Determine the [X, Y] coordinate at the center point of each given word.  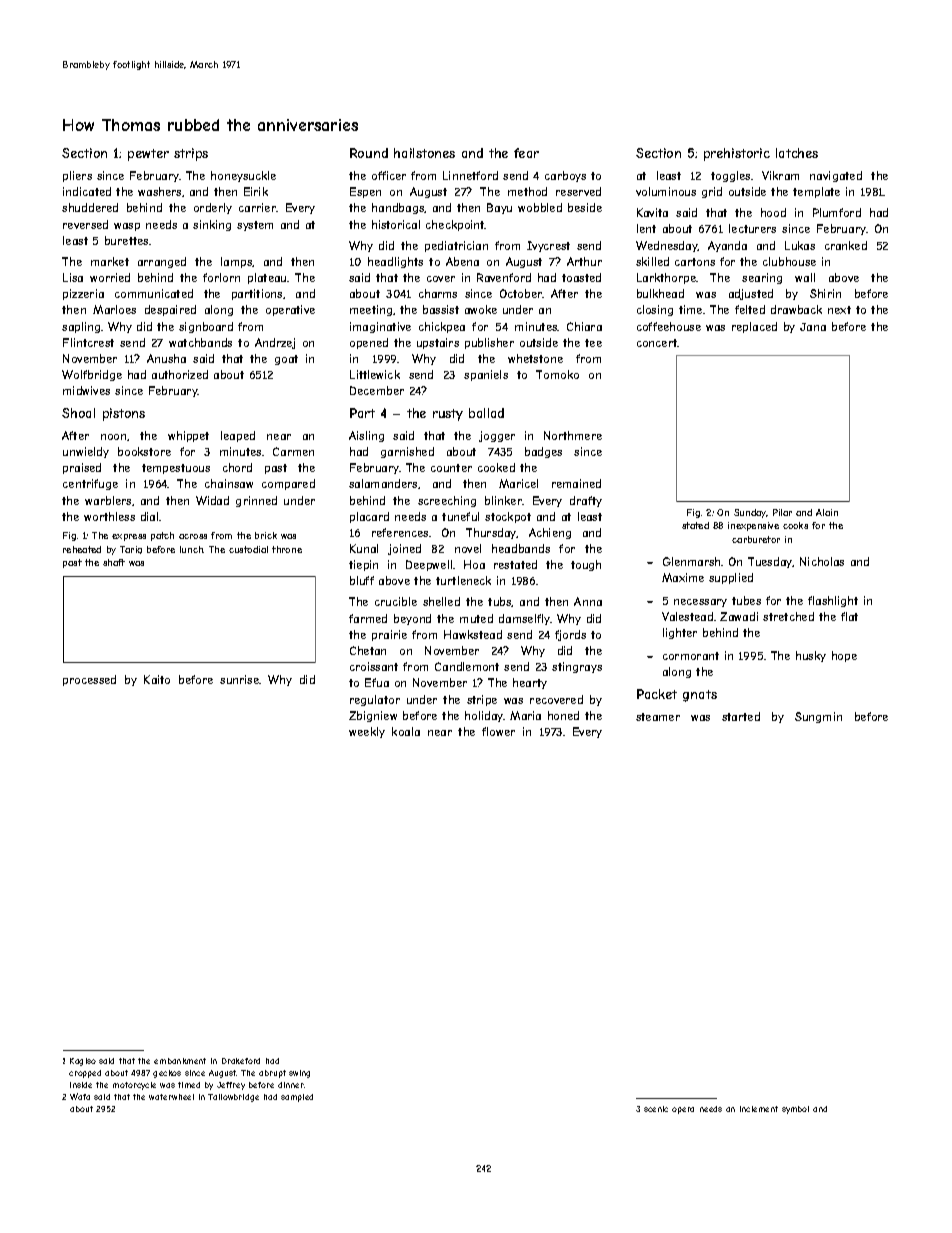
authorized [180, 374]
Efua [377, 682]
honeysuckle [243, 176]
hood [773, 212]
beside [585, 207]
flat [849, 616]
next [839, 310]
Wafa [80, 1096]
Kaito [157, 679]
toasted [581, 277]
